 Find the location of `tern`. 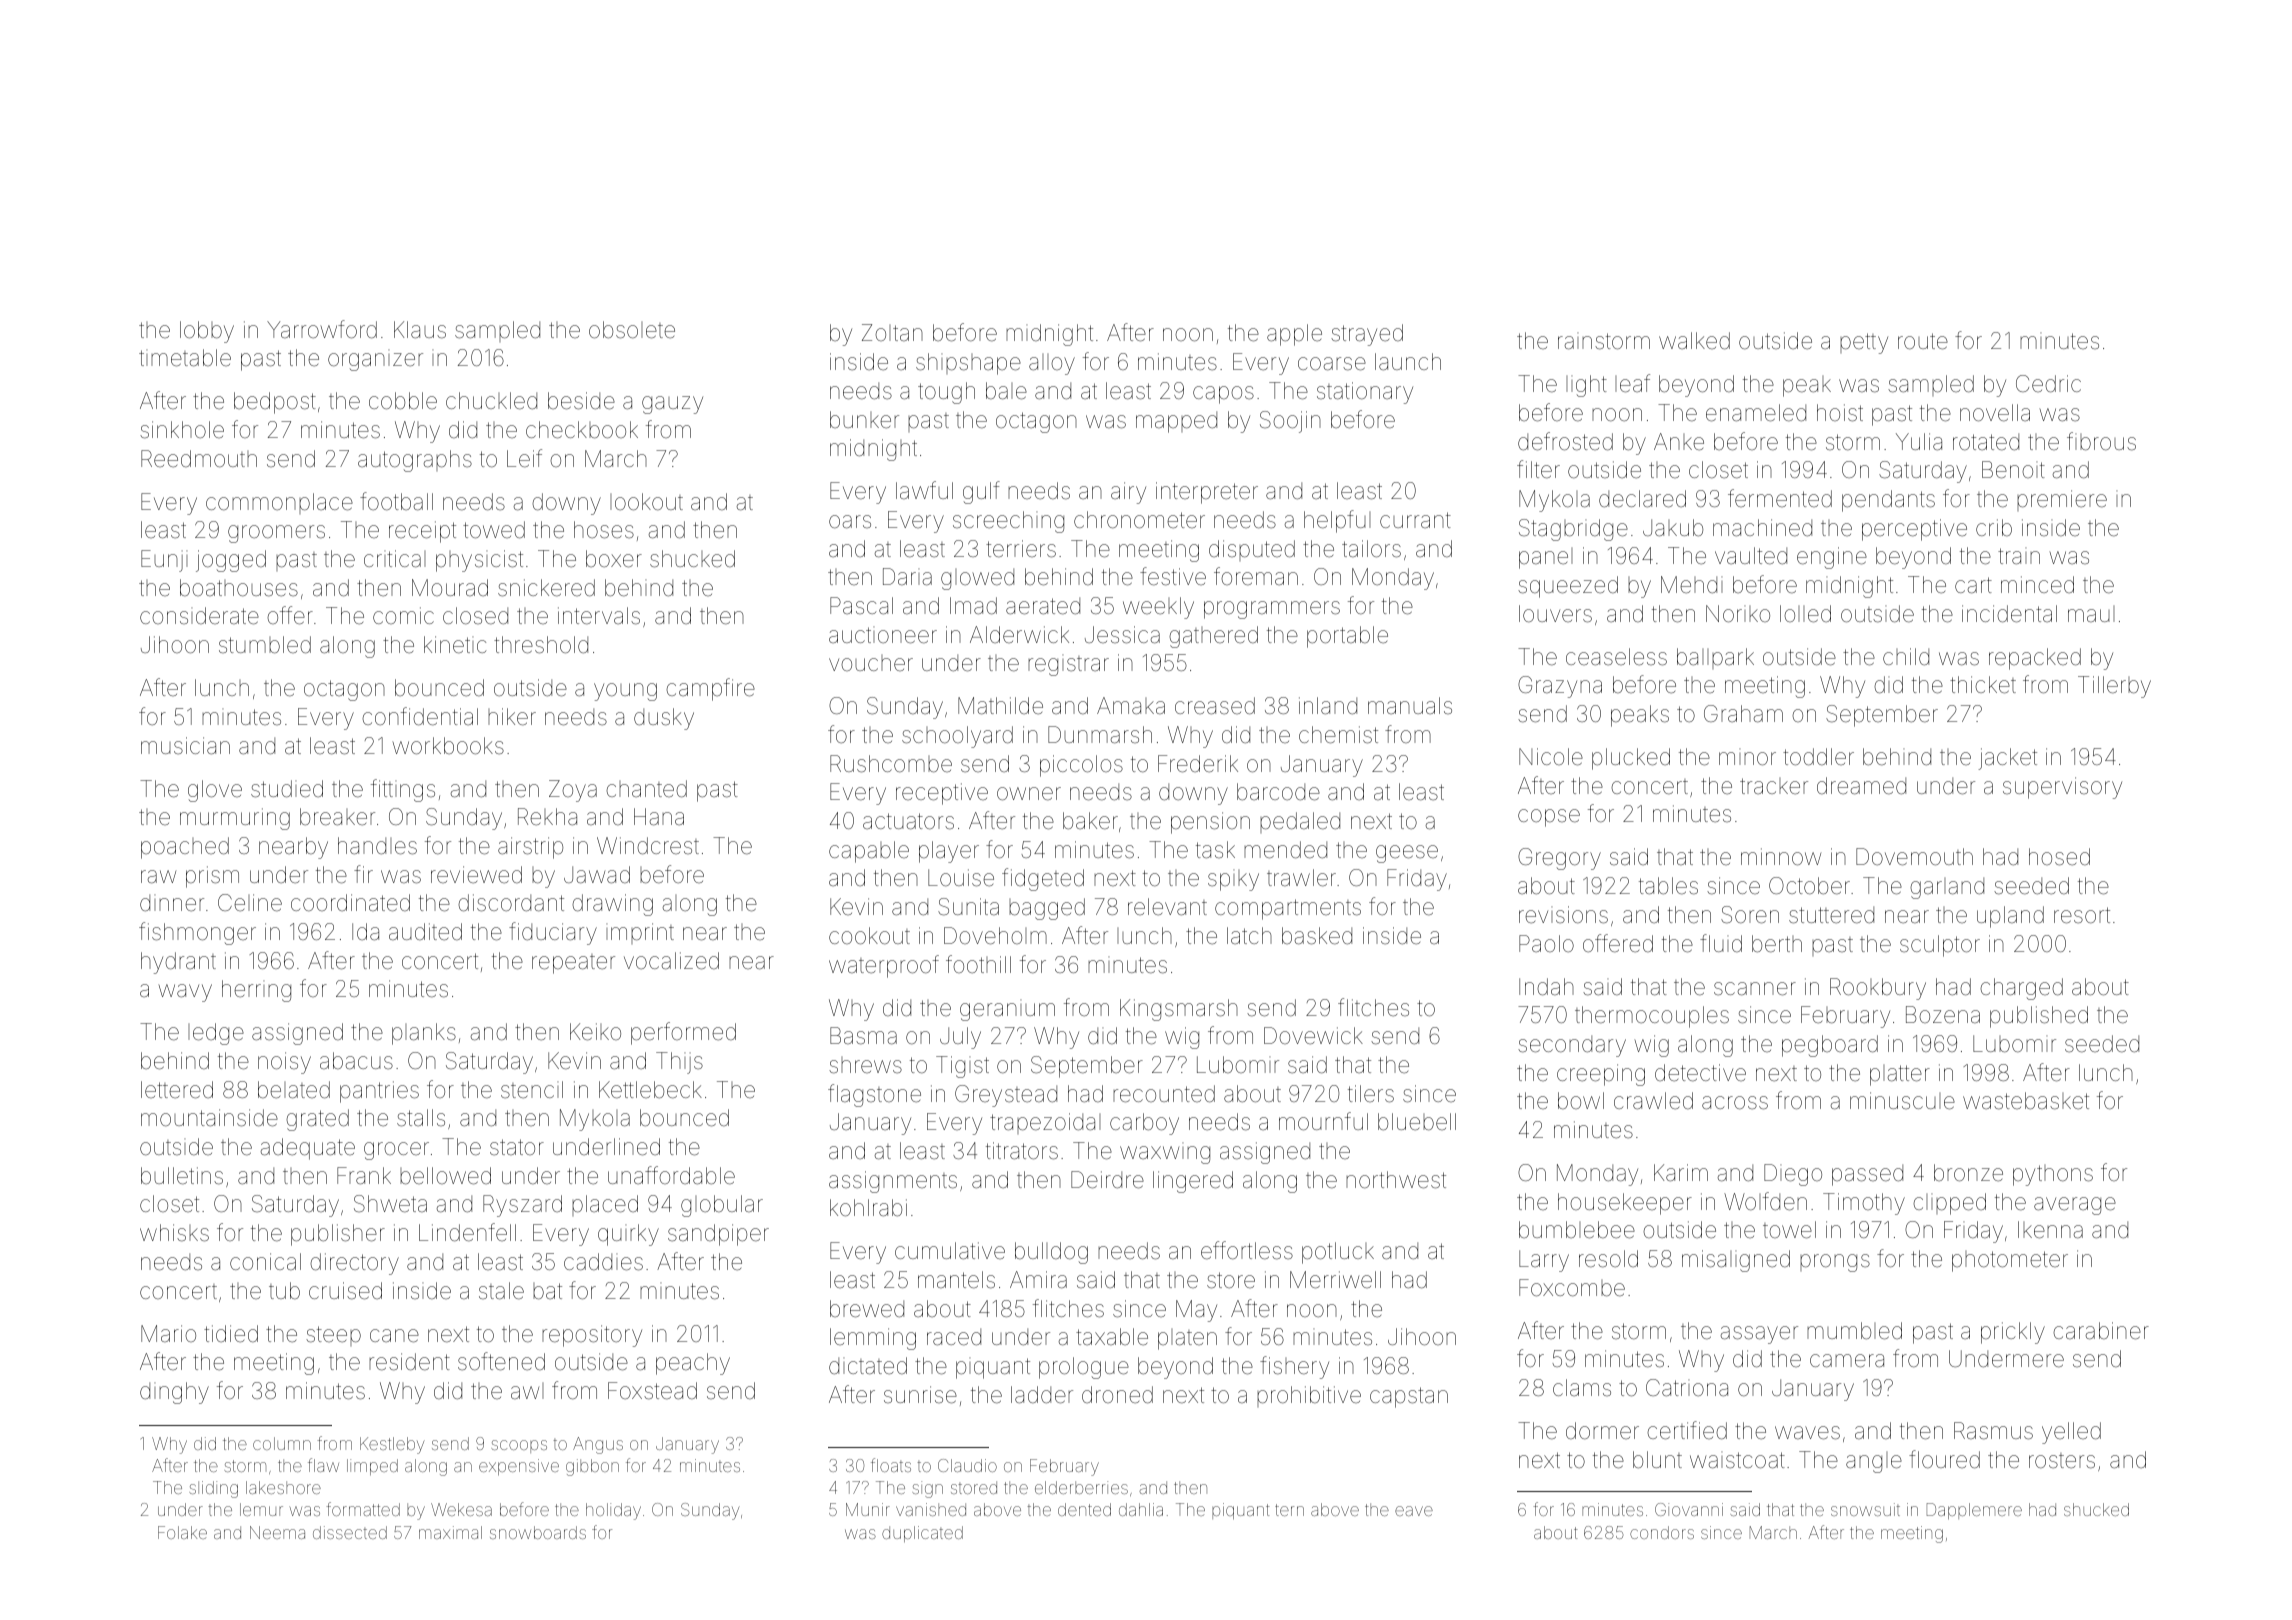

tern is located at coordinates (1289, 1510).
